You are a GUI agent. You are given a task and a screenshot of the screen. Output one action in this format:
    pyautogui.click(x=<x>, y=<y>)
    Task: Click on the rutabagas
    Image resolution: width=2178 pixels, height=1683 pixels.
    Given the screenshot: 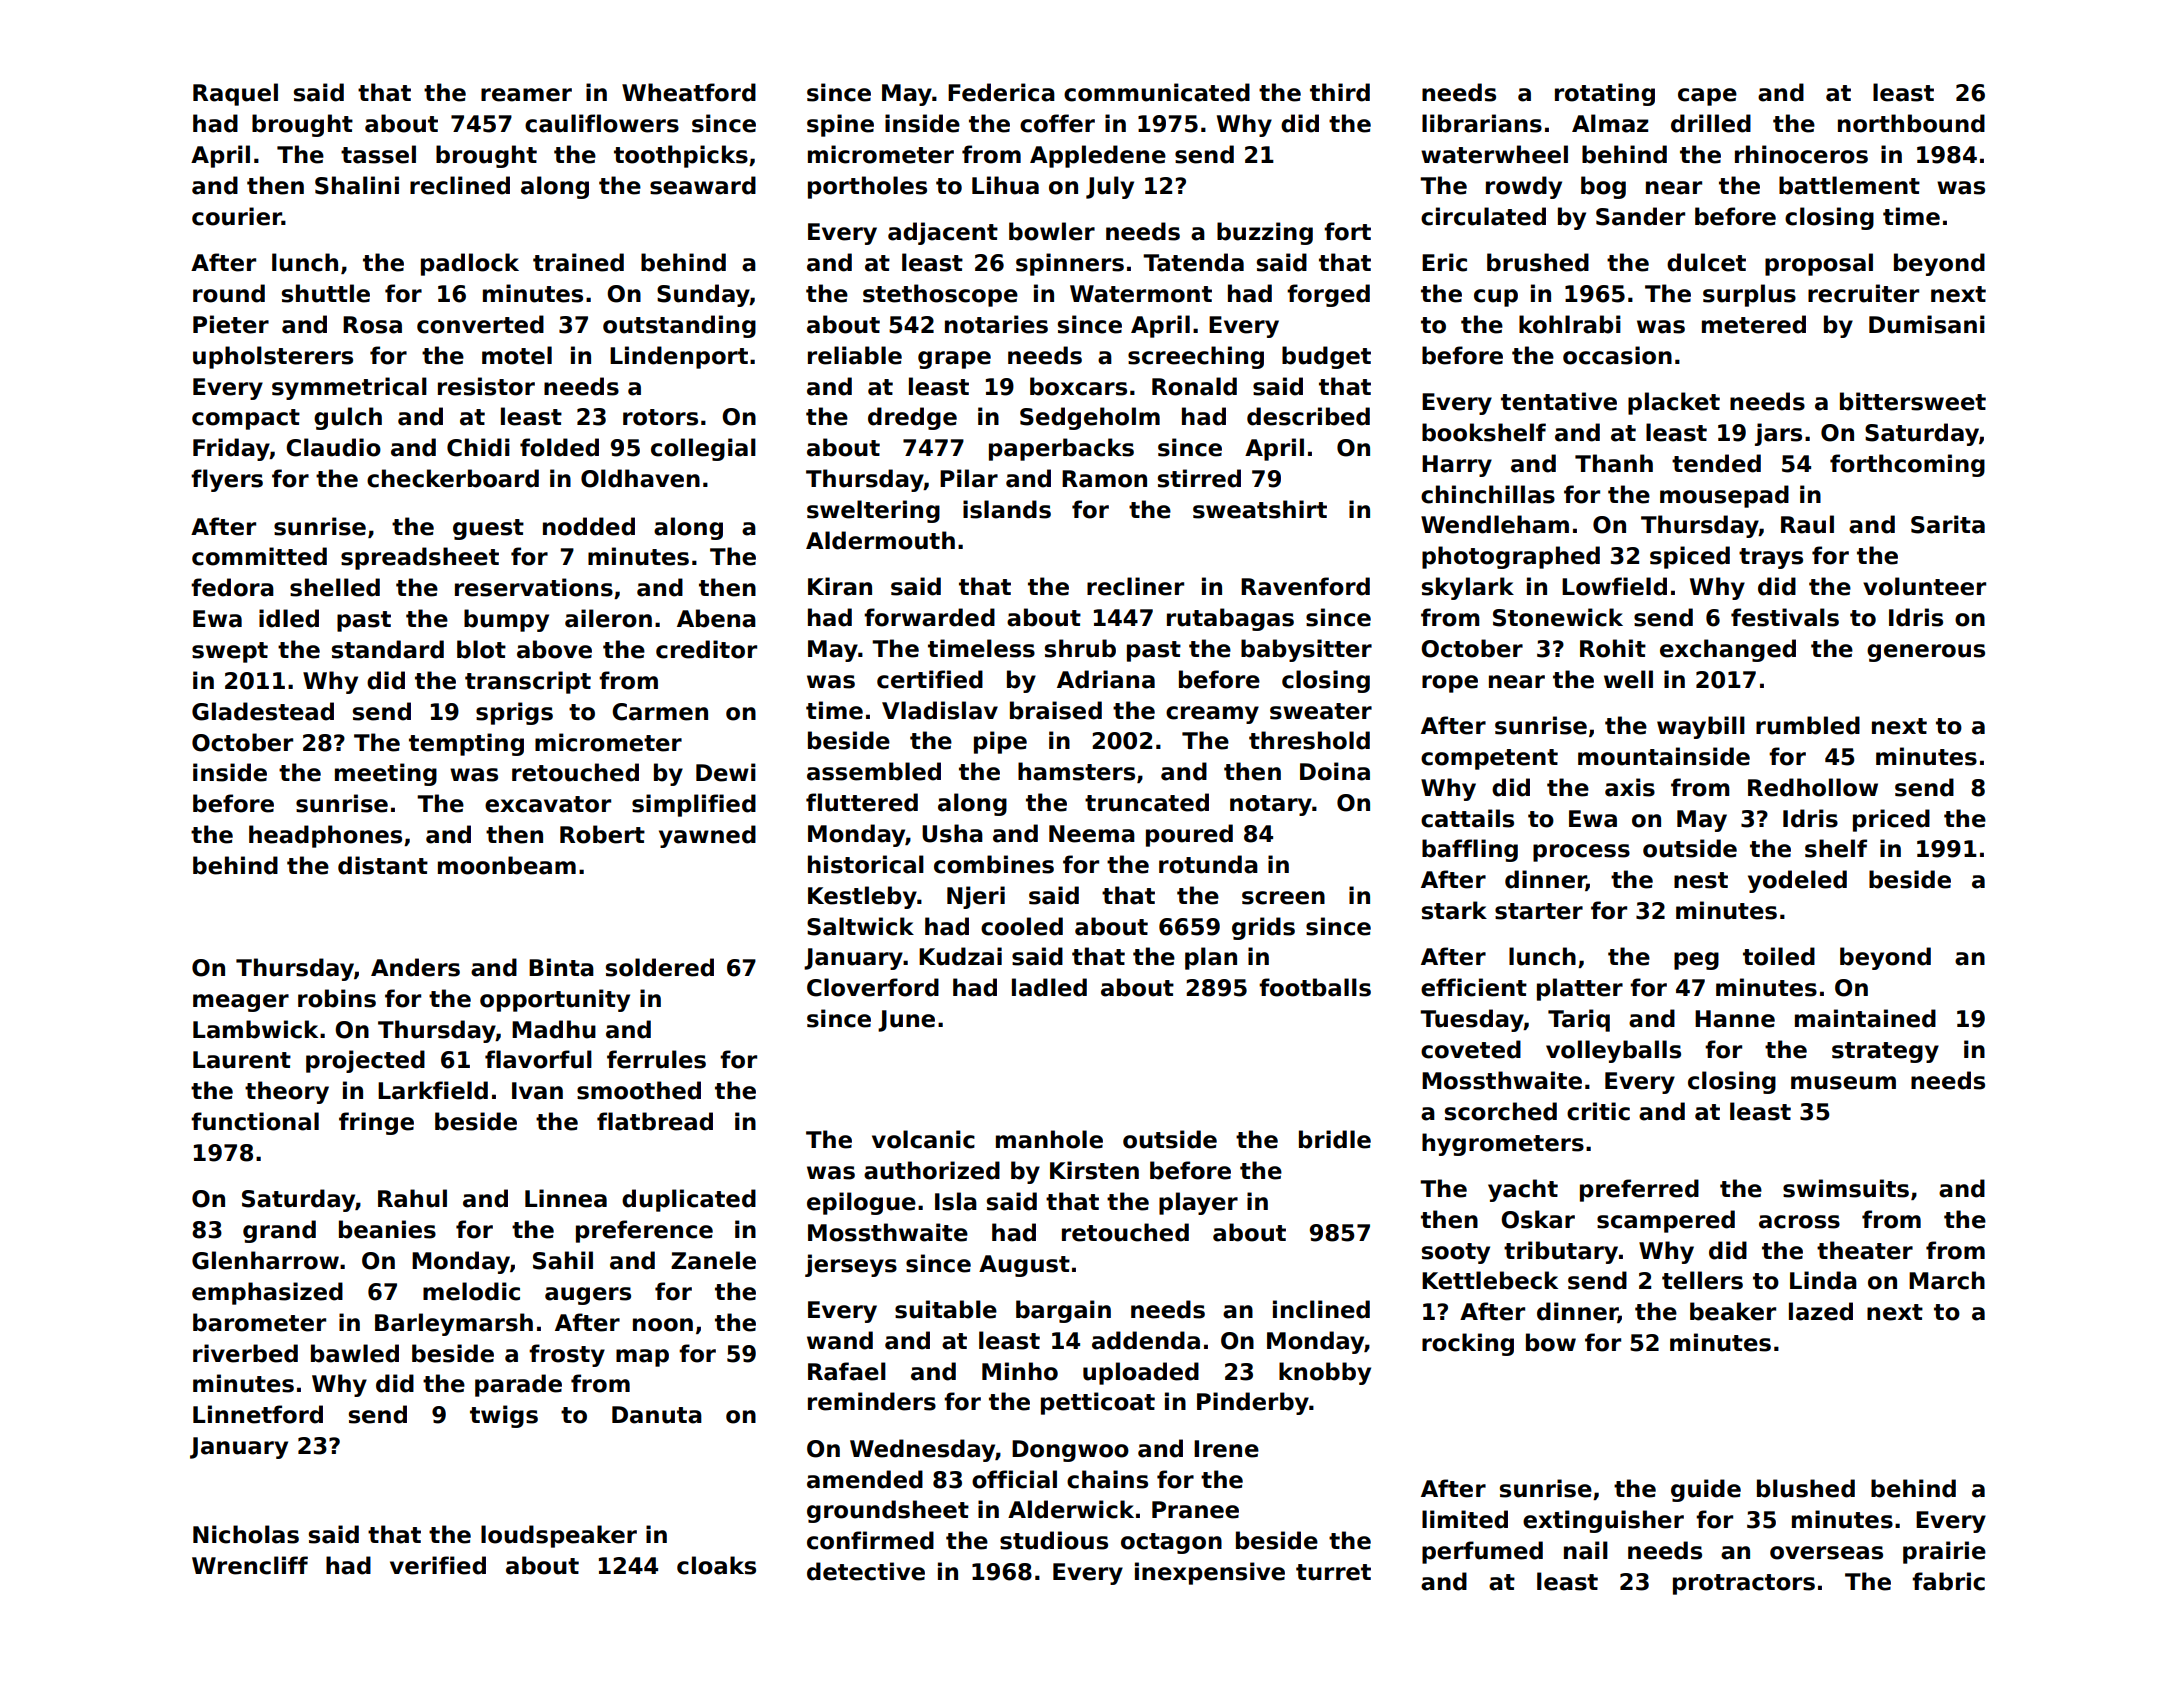 What is the action you would take?
    pyautogui.click(x=1230, y=619)
